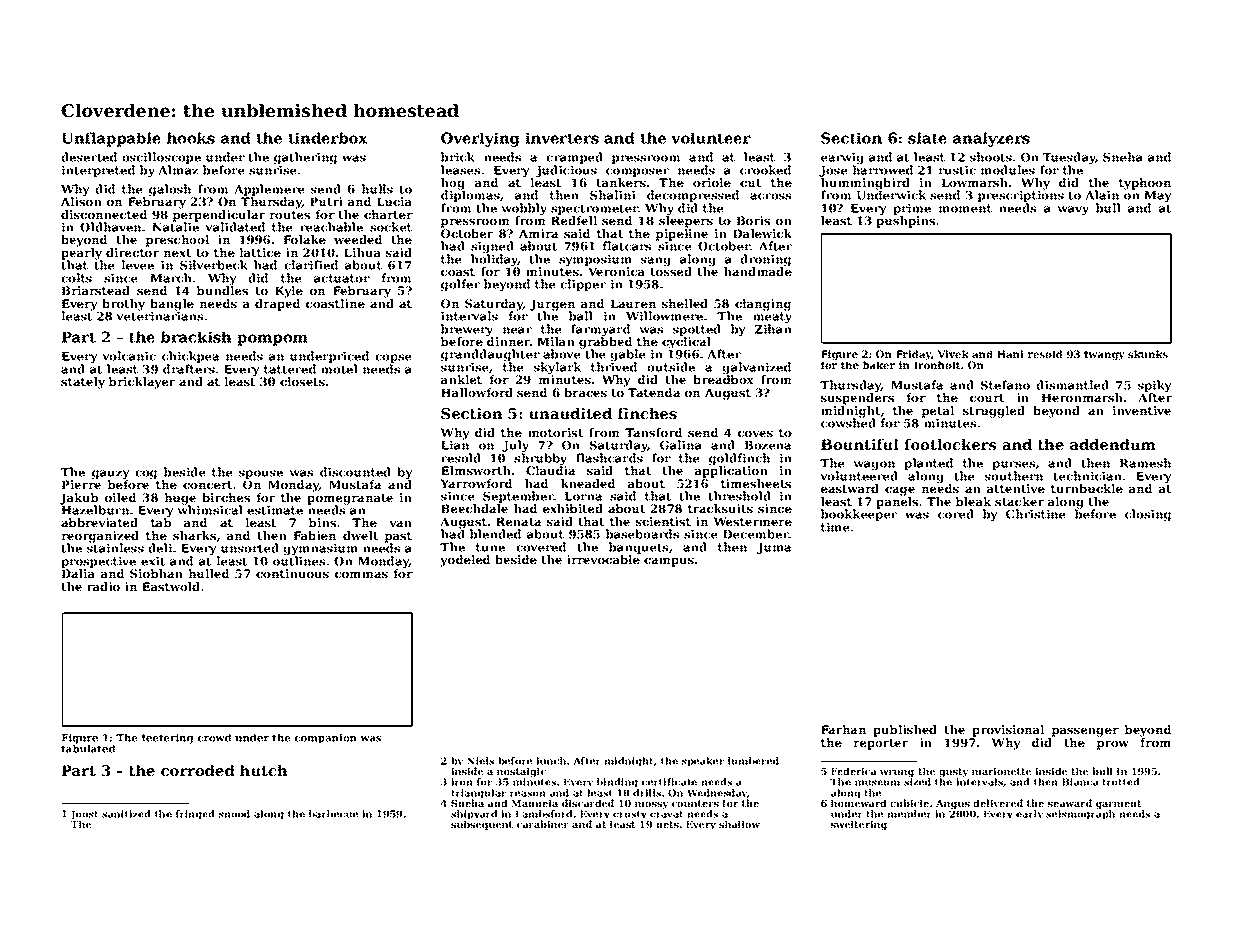 The height and width of the screenshot is (952, 1233). I want to click on golfer, so click(460, 285).
